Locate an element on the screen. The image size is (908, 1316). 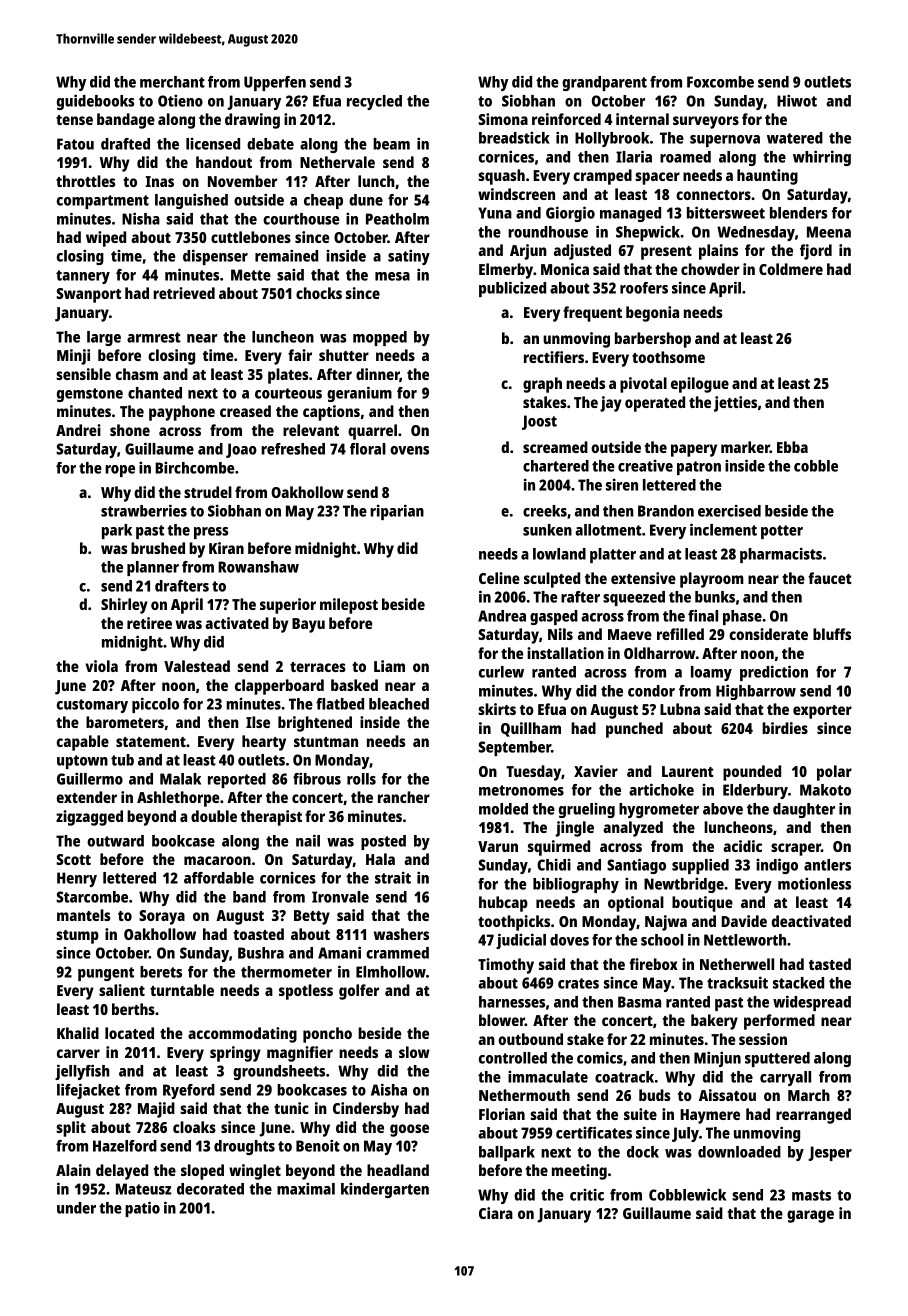
chowder is located at coordinates (710, 269).
